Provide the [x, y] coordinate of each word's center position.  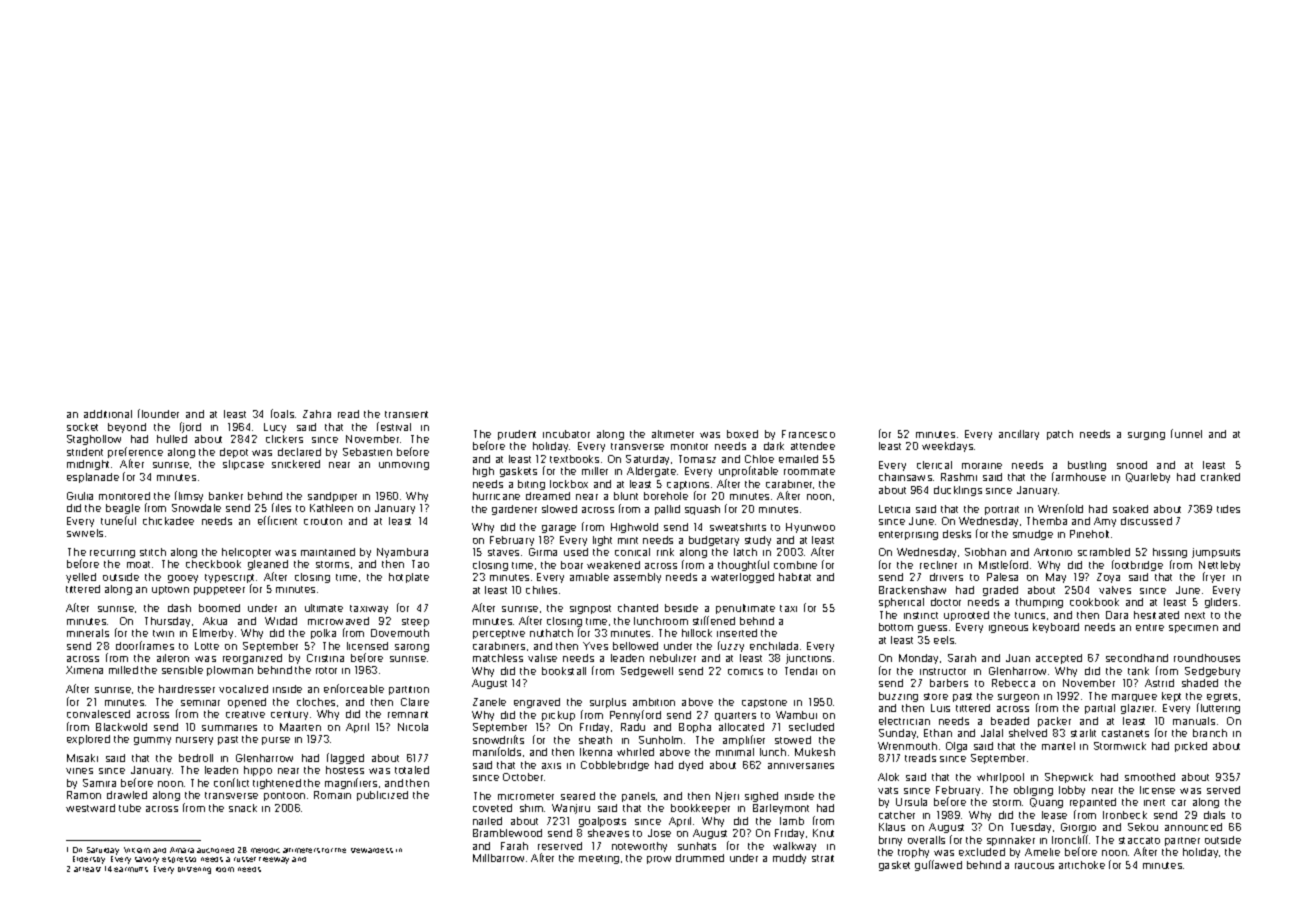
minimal [735, 752]
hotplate [409, 578]
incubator [566, 434]
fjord [190, 427]
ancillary [1019, 435]
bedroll [196, 758]
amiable [589, 577]
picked [1191, 747]
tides [1228, 509]
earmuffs [131, 869]
